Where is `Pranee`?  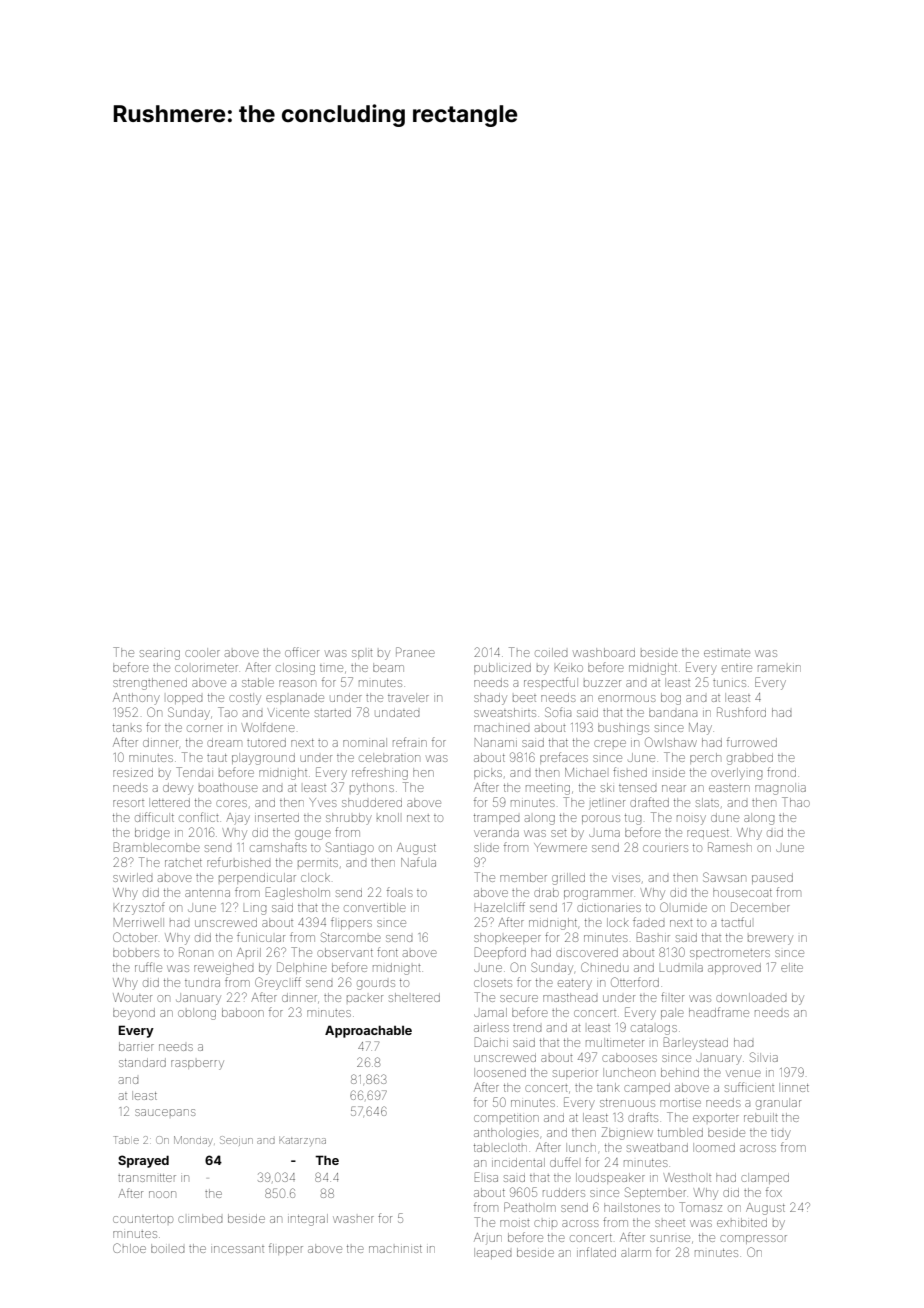
Pranee is located at coordinates (415, 652).
